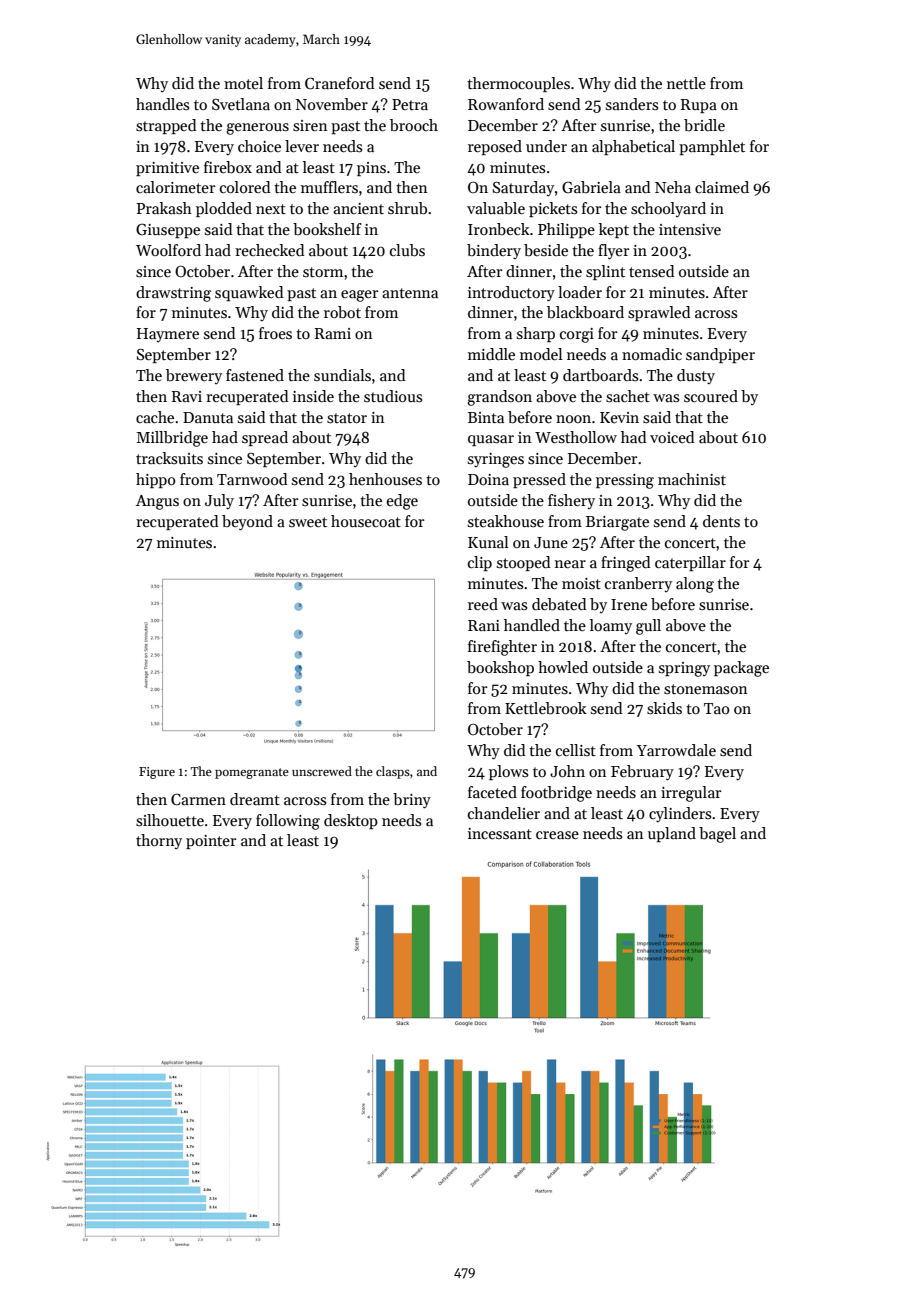  What do you see at coordinates (495, 147) in the document?
I see `reposed` at bounding box center [495, 147].
